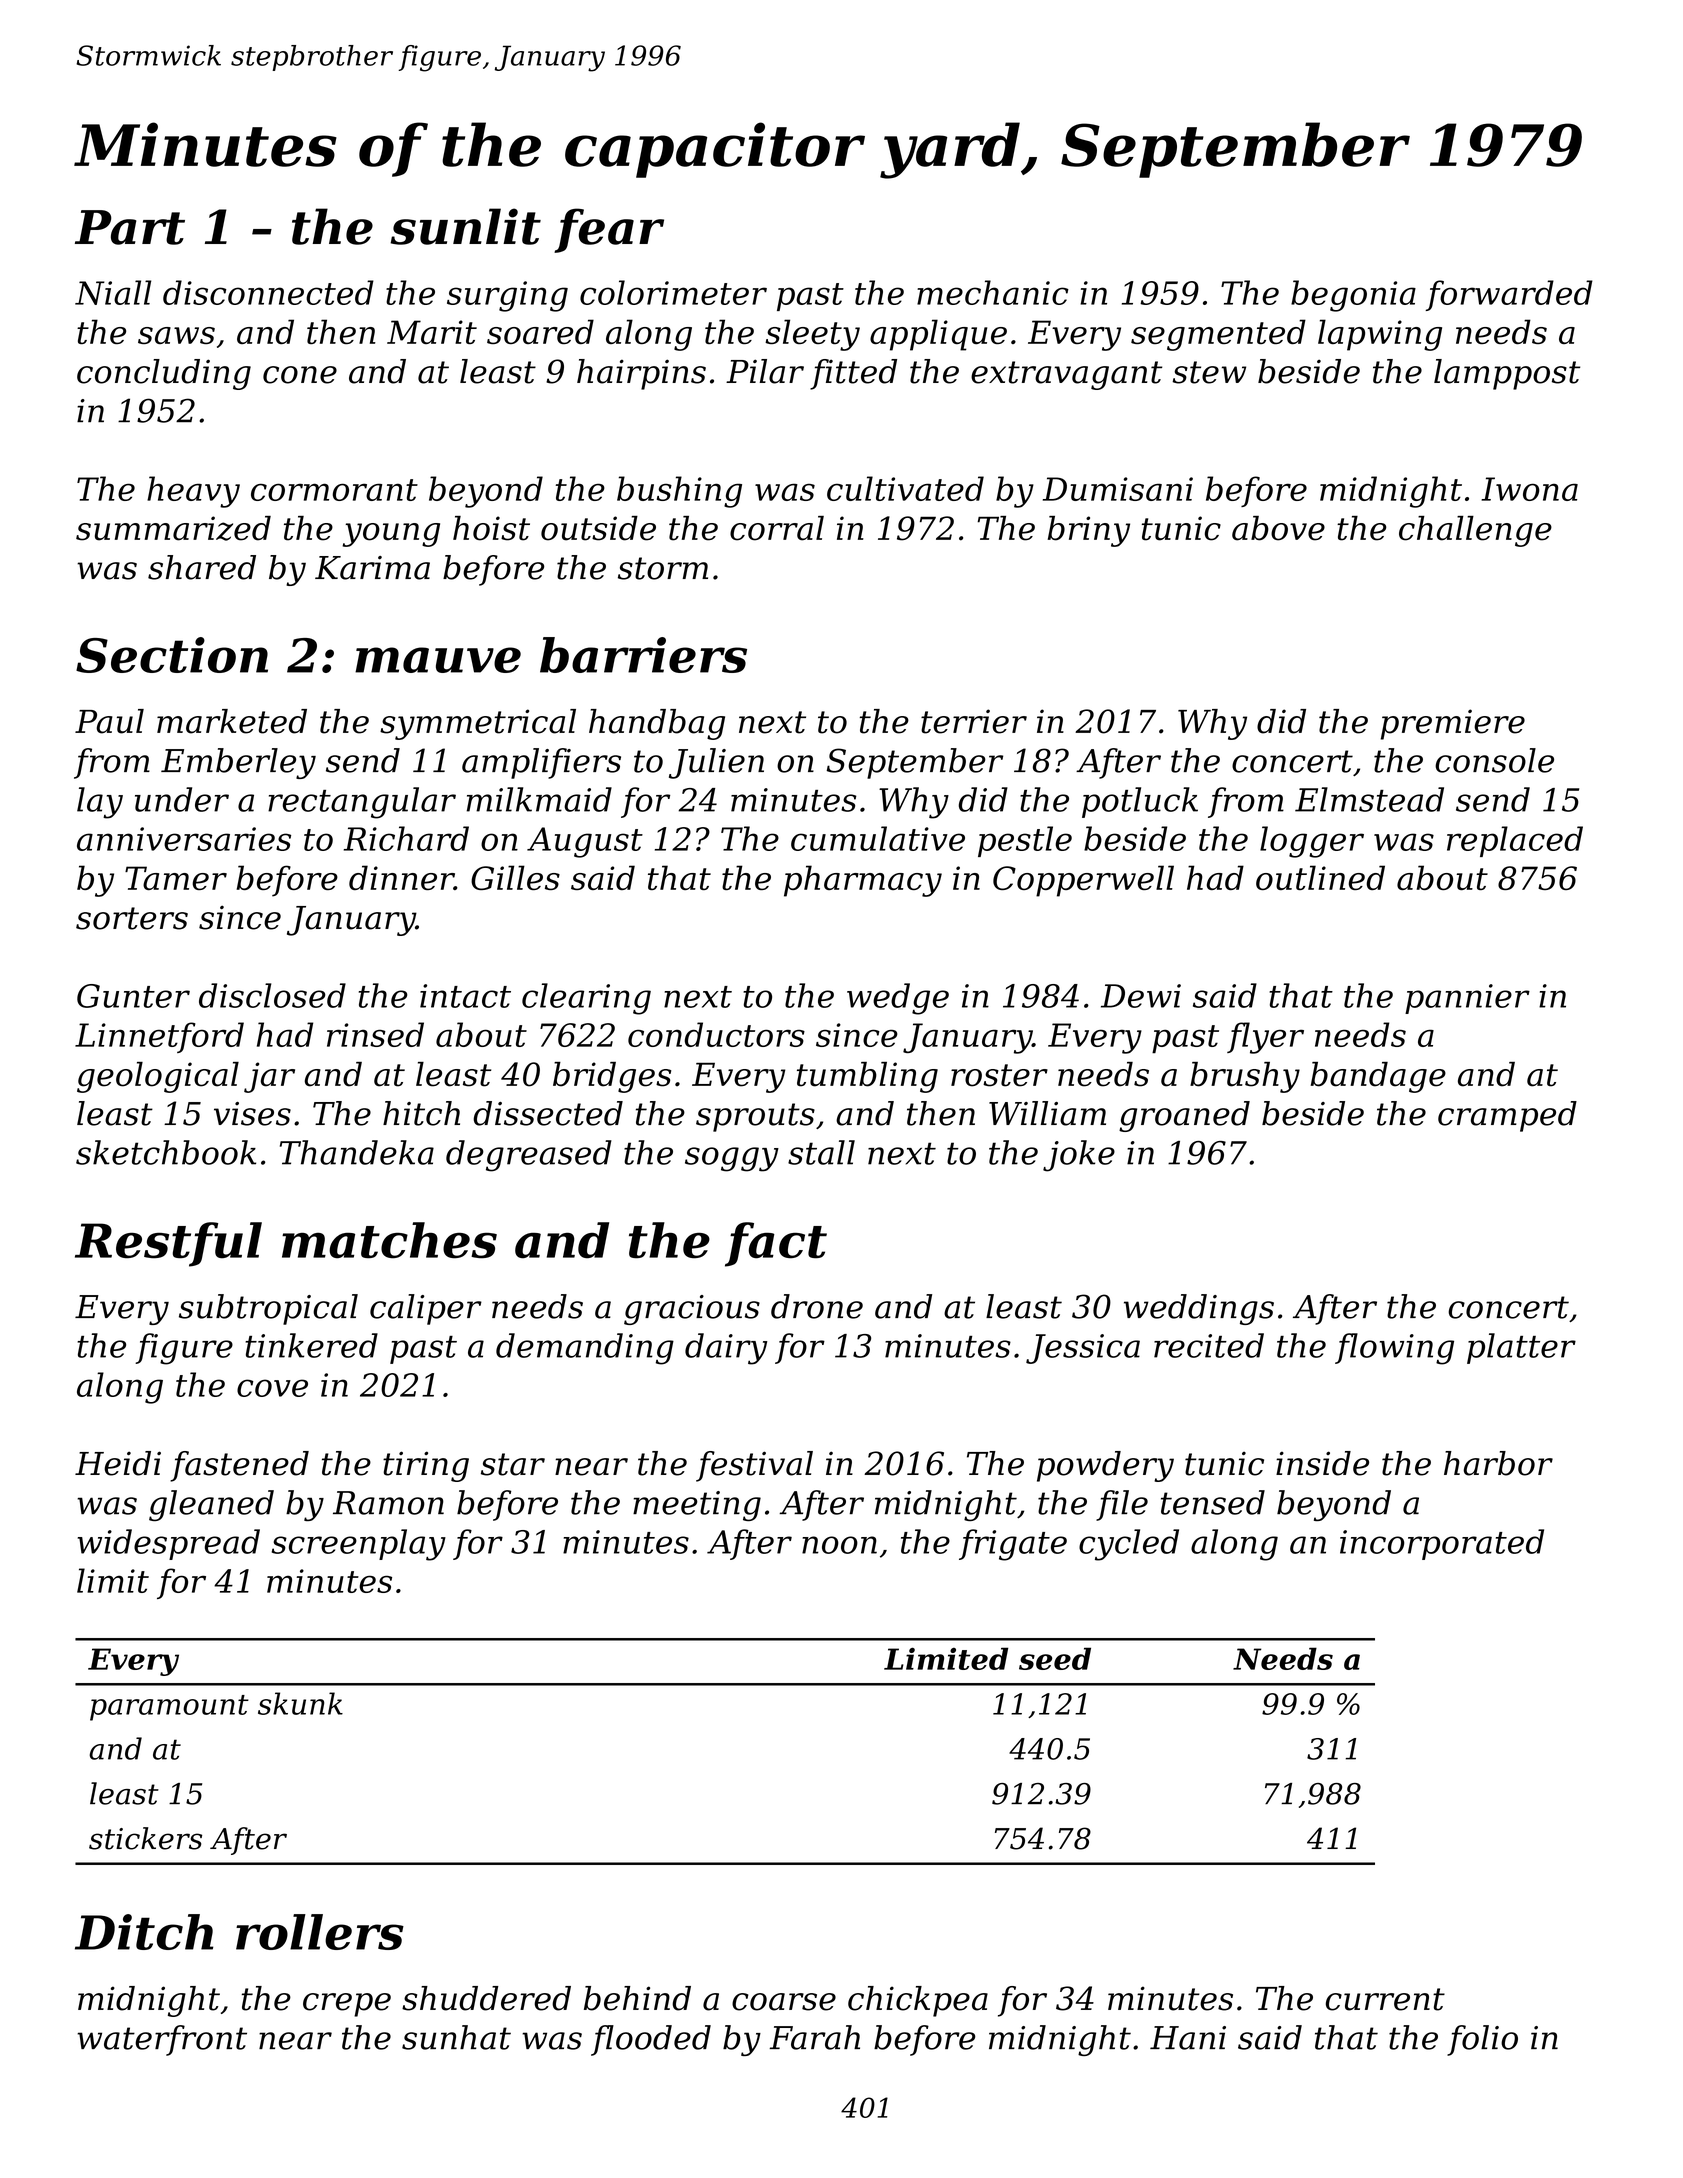 The image size is (1683, 2178). I want to click on outlined, so click(1320, 877).
